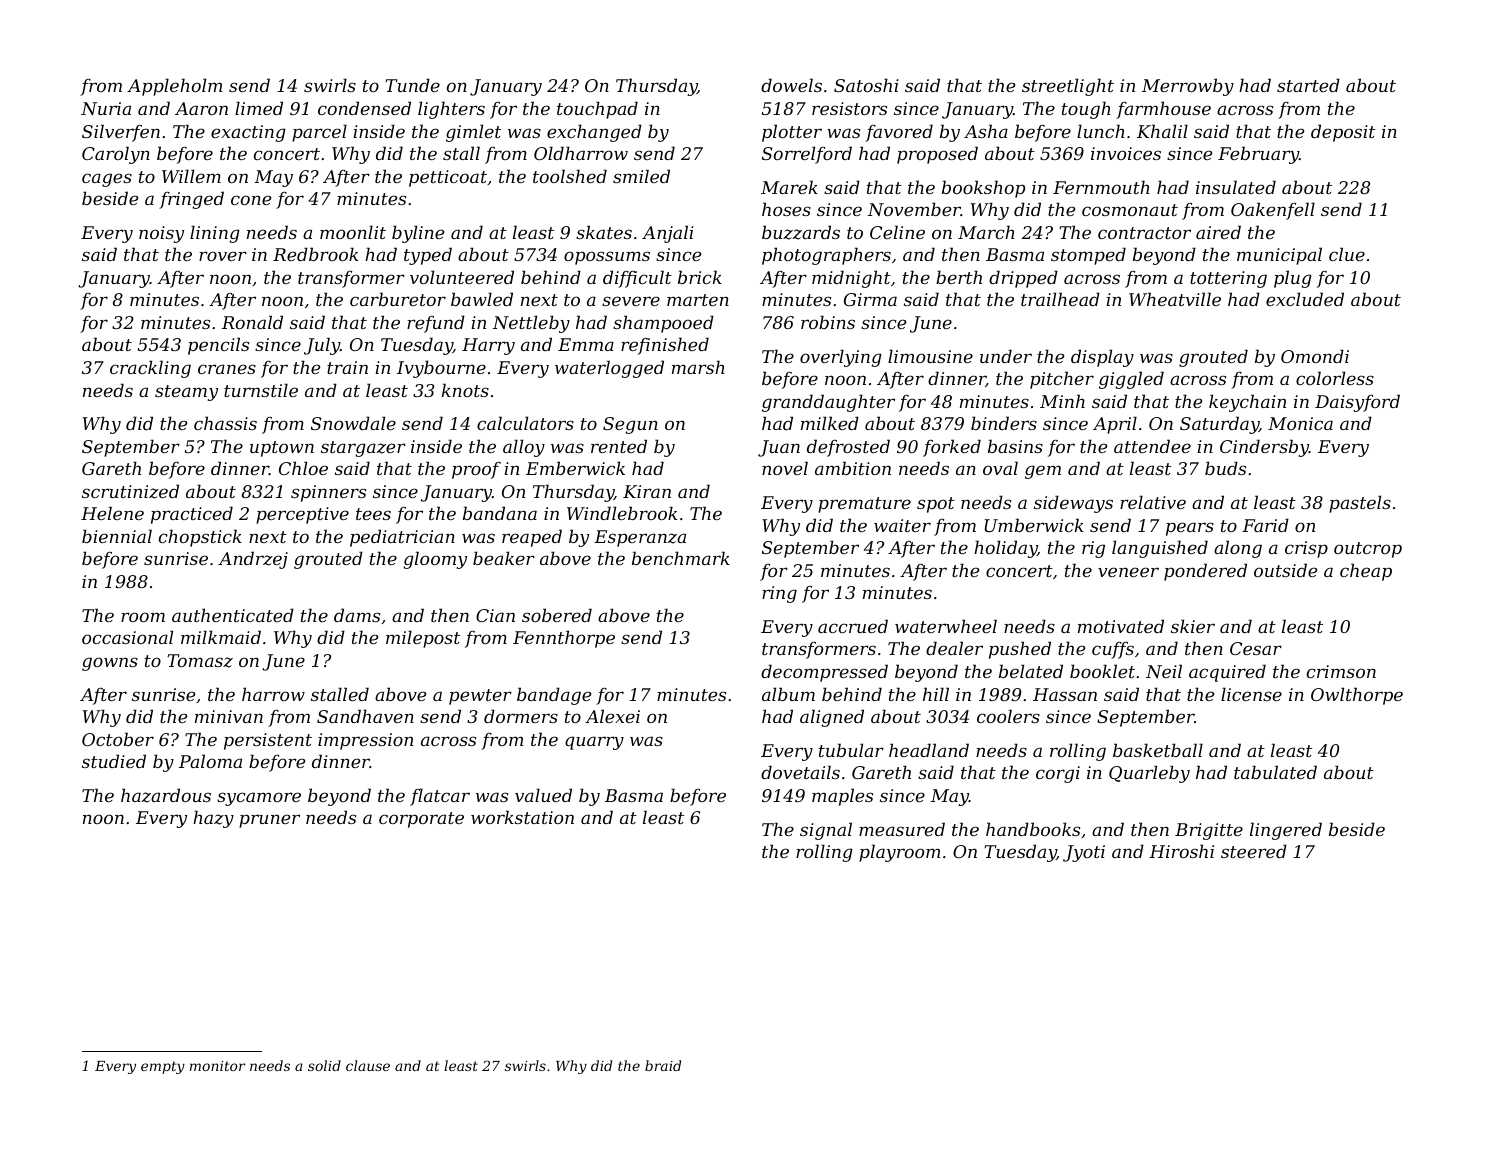 This image has width=1494, height=1155. What do you see at coordinates (532, 538) in the image?
I see `reaped` at bounding box center [532, 538].
